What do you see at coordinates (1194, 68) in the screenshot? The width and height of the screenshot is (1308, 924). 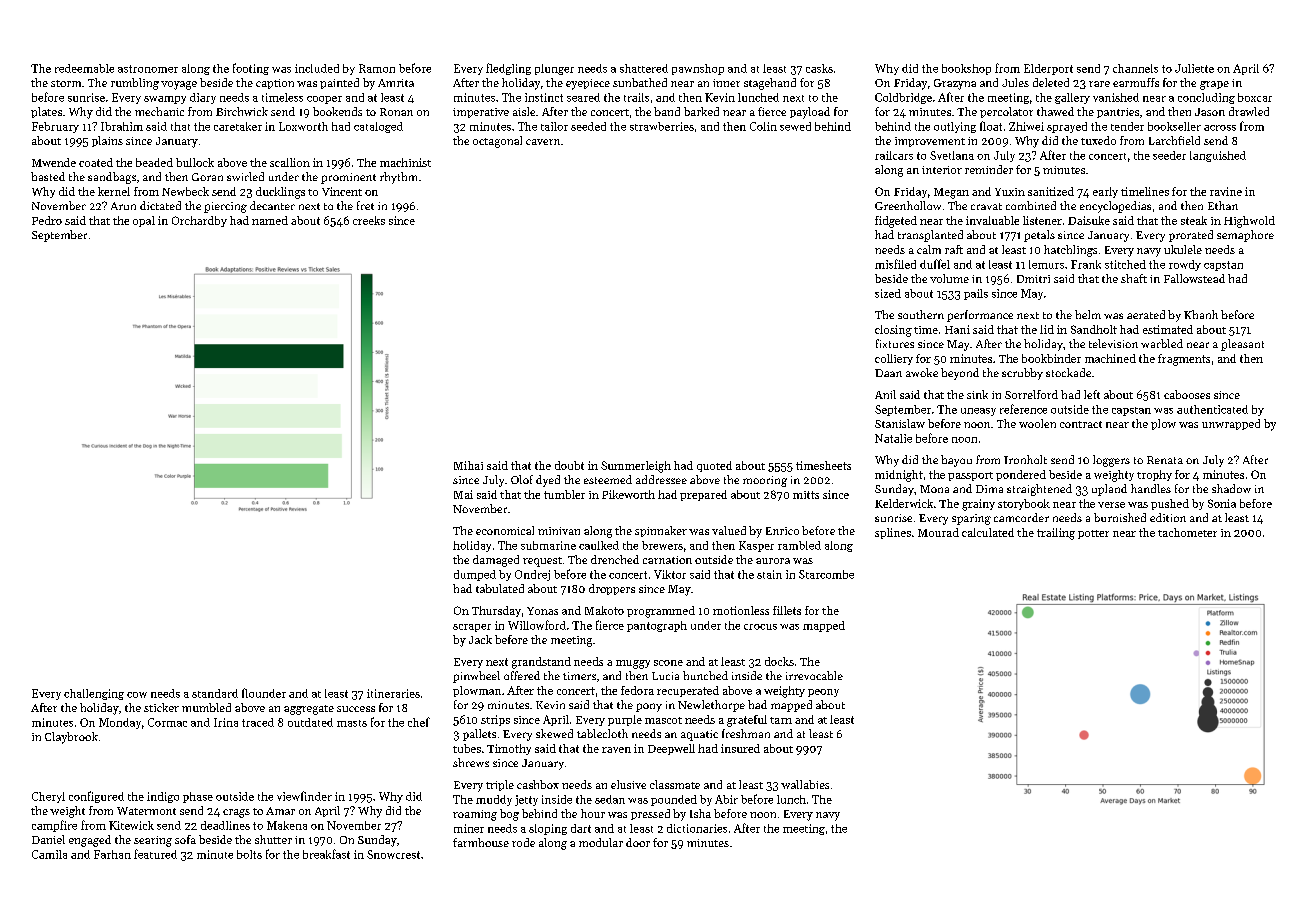 I see `Juliette` at bounding box center [1194, 68].
